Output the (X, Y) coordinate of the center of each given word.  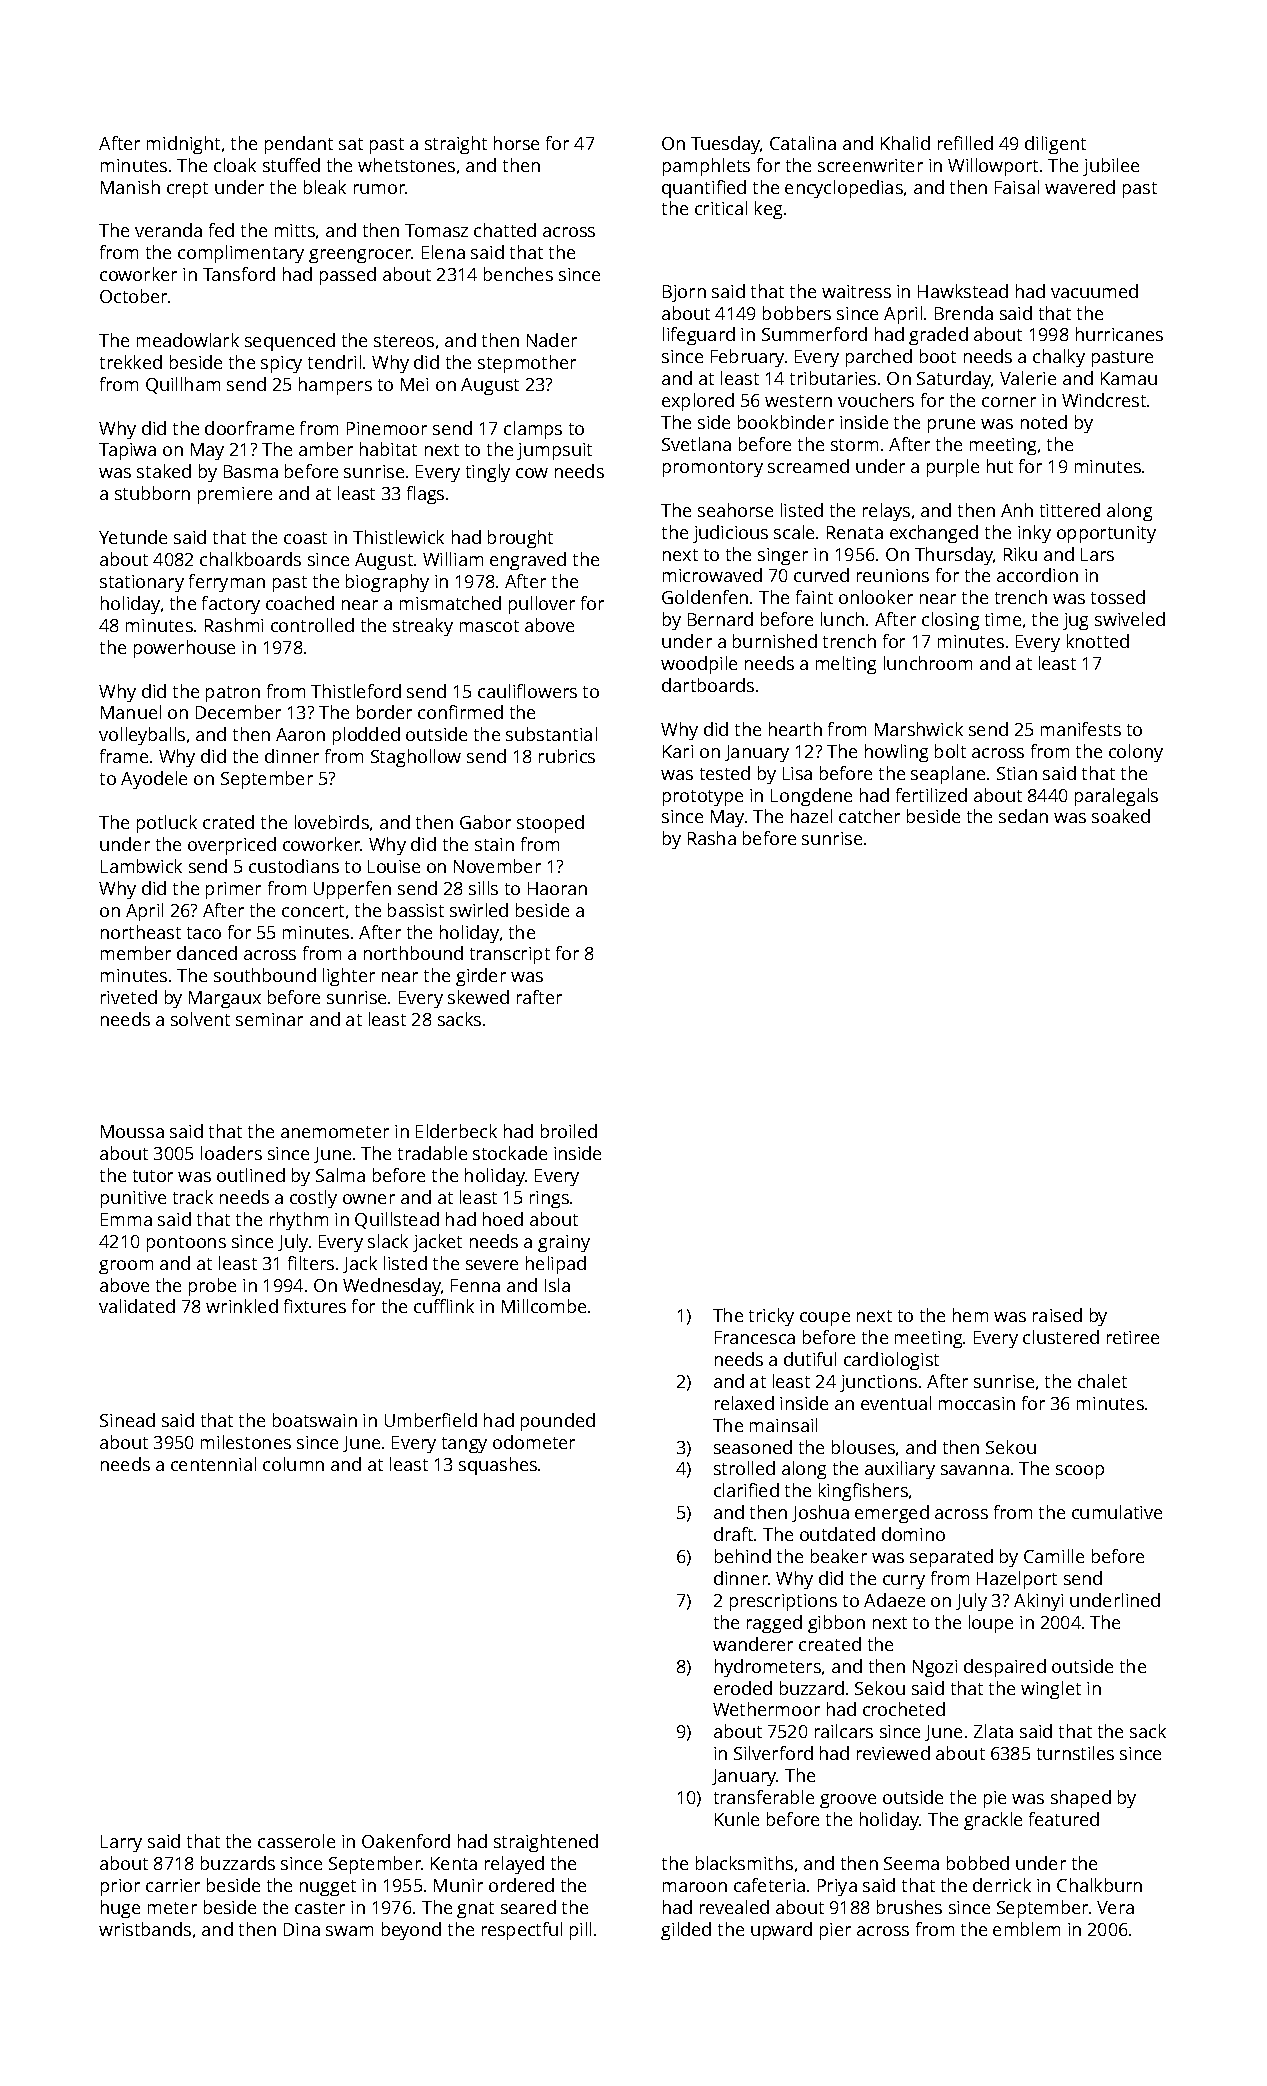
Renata (855, 532)
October (133, 296)
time (1003, 619)
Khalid (905, 143)
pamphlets (706, 167)
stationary (142, 583)
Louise (394, 866)
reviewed (893, 1753)
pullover (542, 605)
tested (725, 773)
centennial (213, 1464)
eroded (743, 1688)
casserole (296, 1841)
